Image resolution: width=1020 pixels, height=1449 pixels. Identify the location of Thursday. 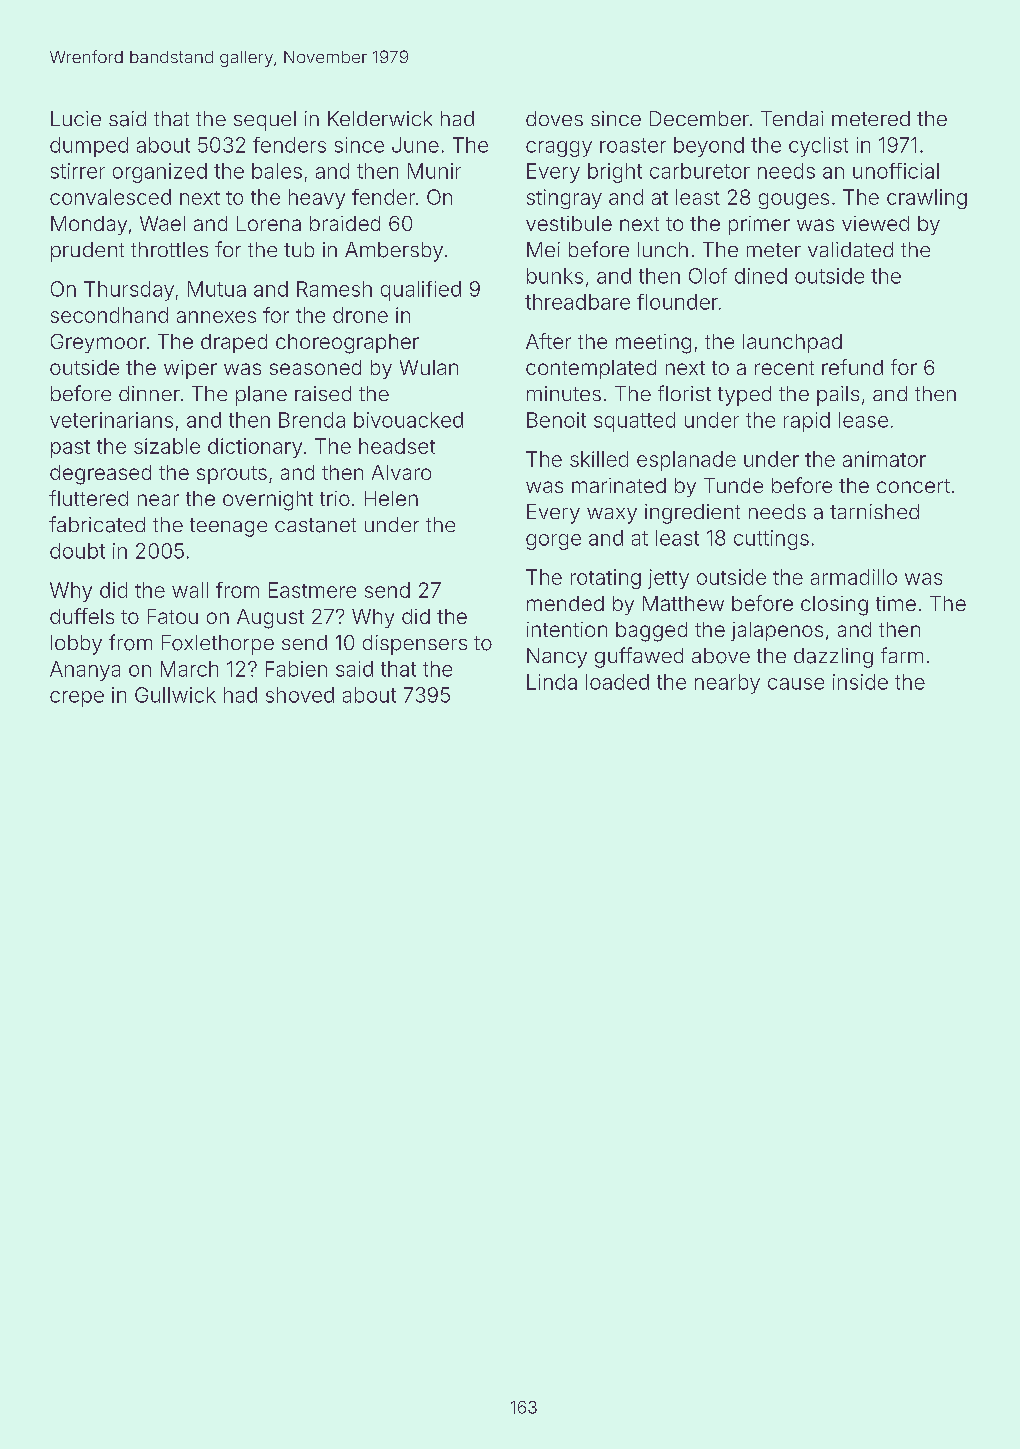
(129, 291).
